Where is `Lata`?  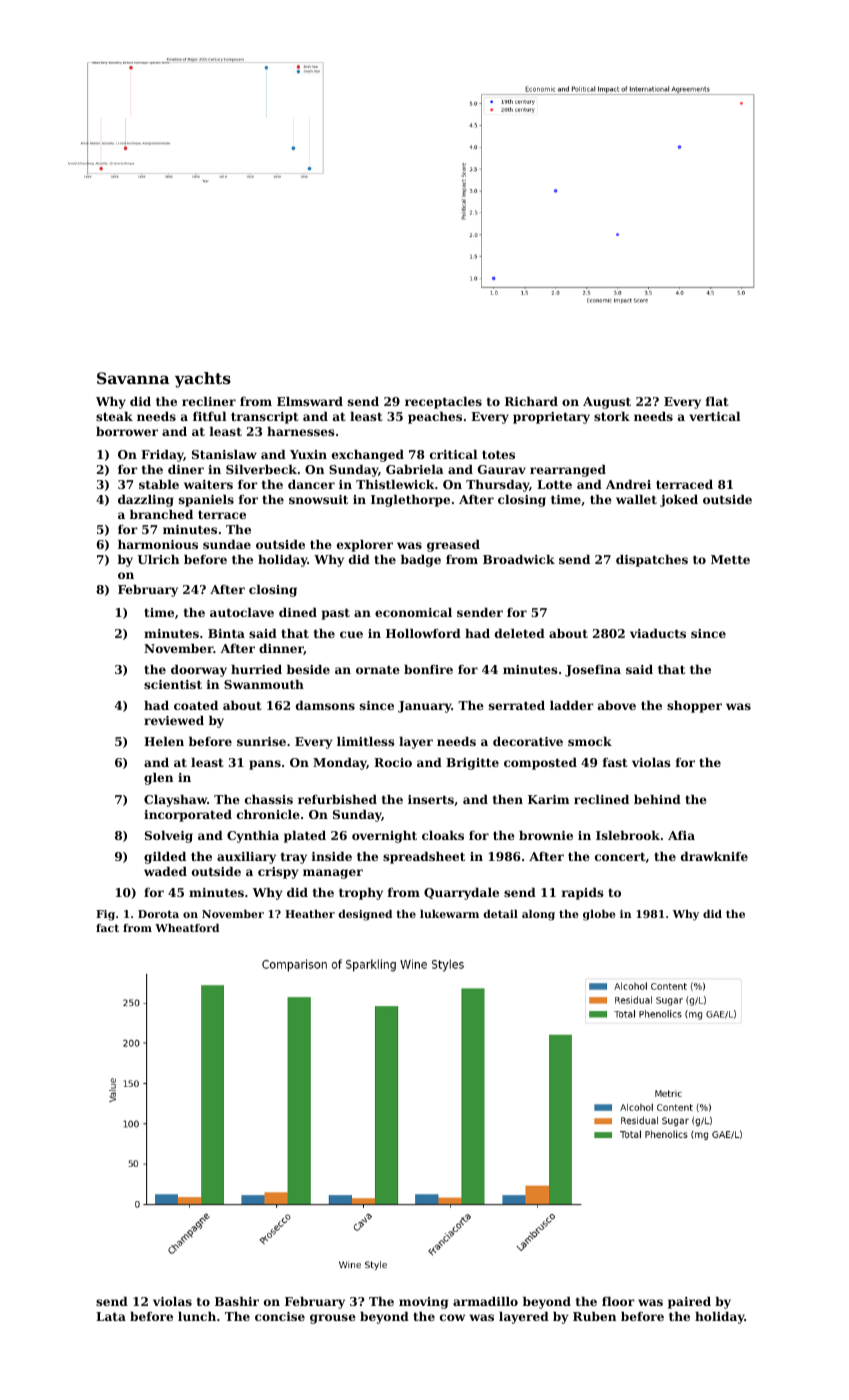 Lata is located at coordinates (111, 1316).
